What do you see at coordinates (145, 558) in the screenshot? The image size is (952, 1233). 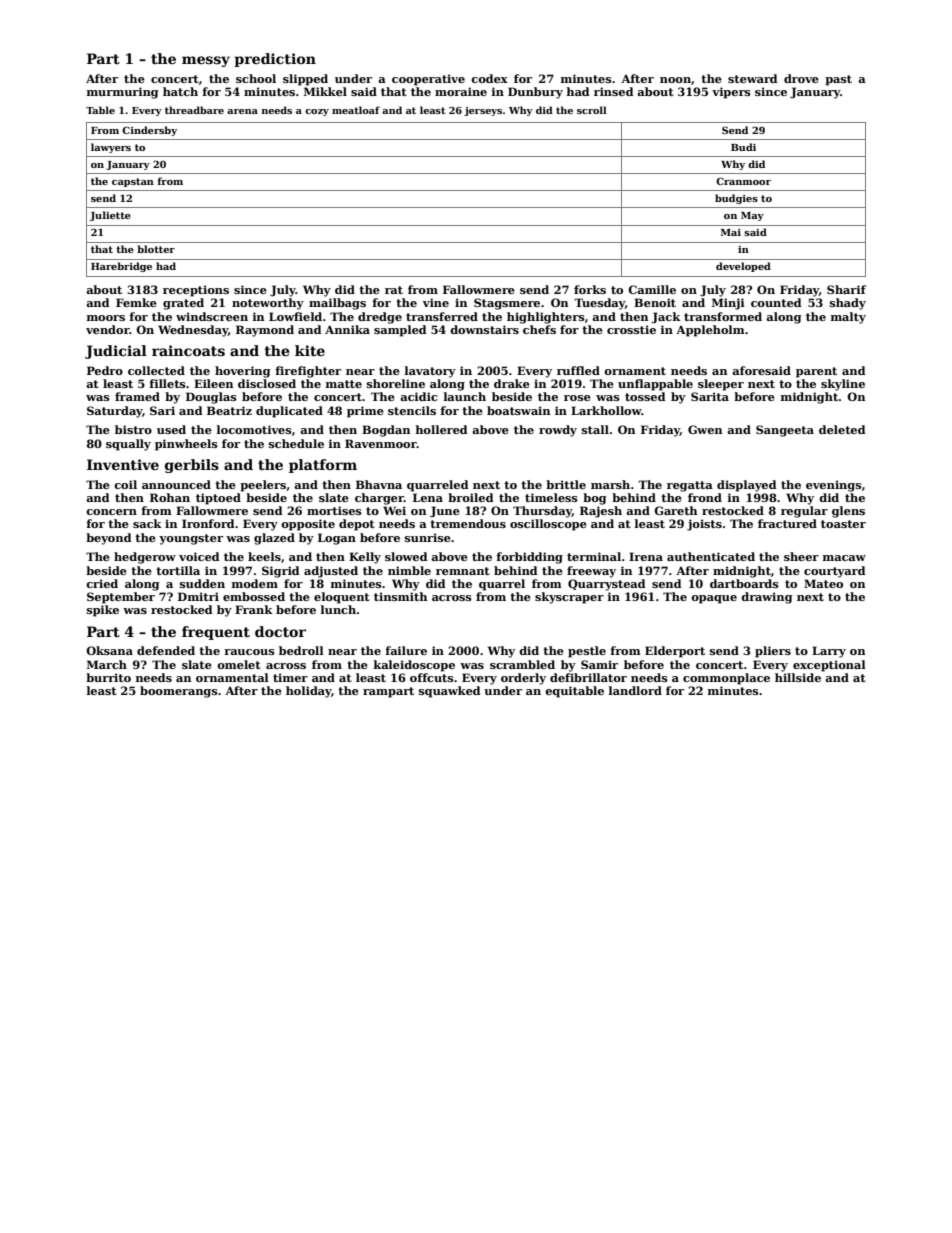 I see `hedgerow` at bounding box center [145, 558].
